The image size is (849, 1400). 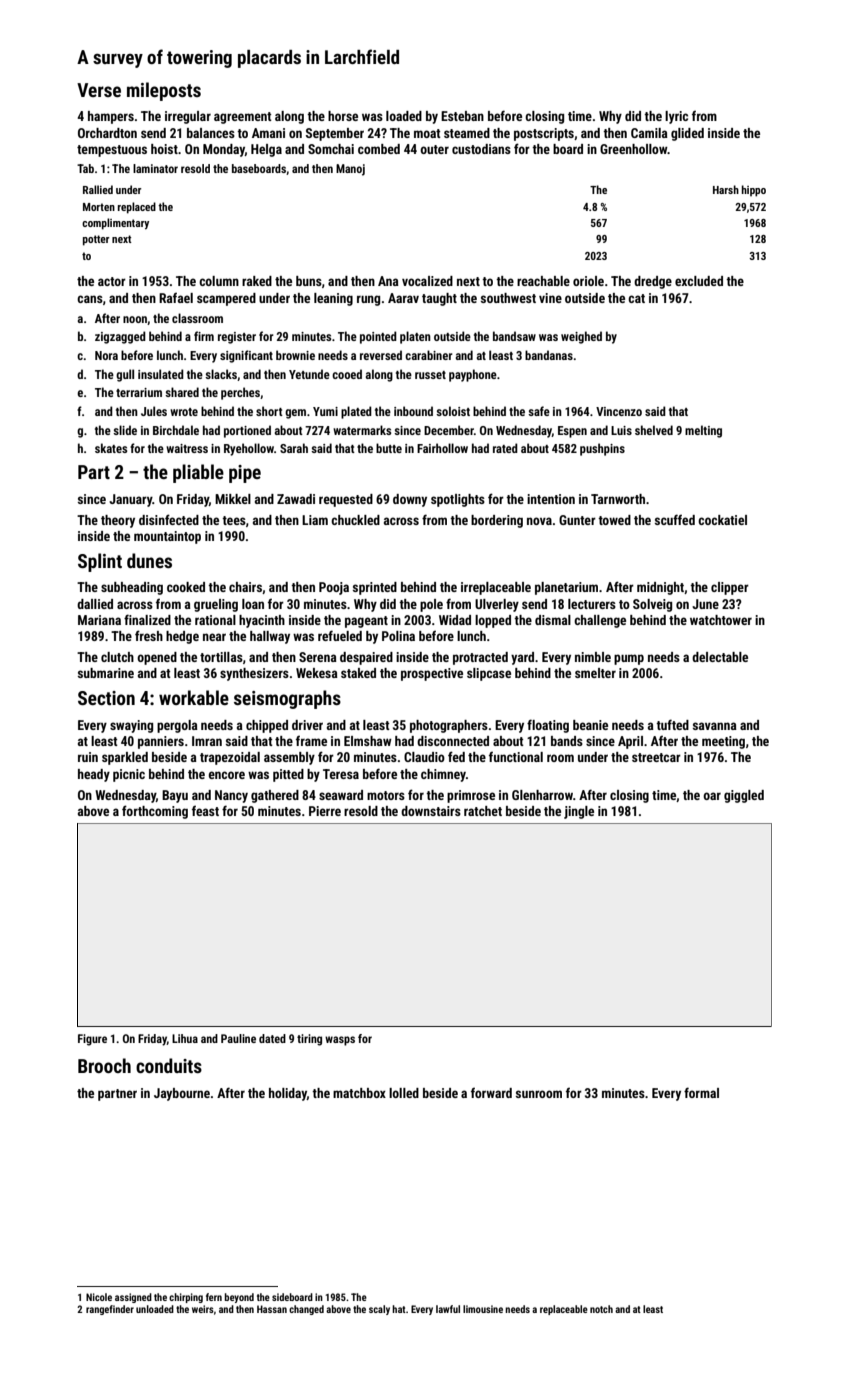 What do you see at coordinates (272, 1038) in the page?
I see `dated` at bounding box center [272, 1038].
